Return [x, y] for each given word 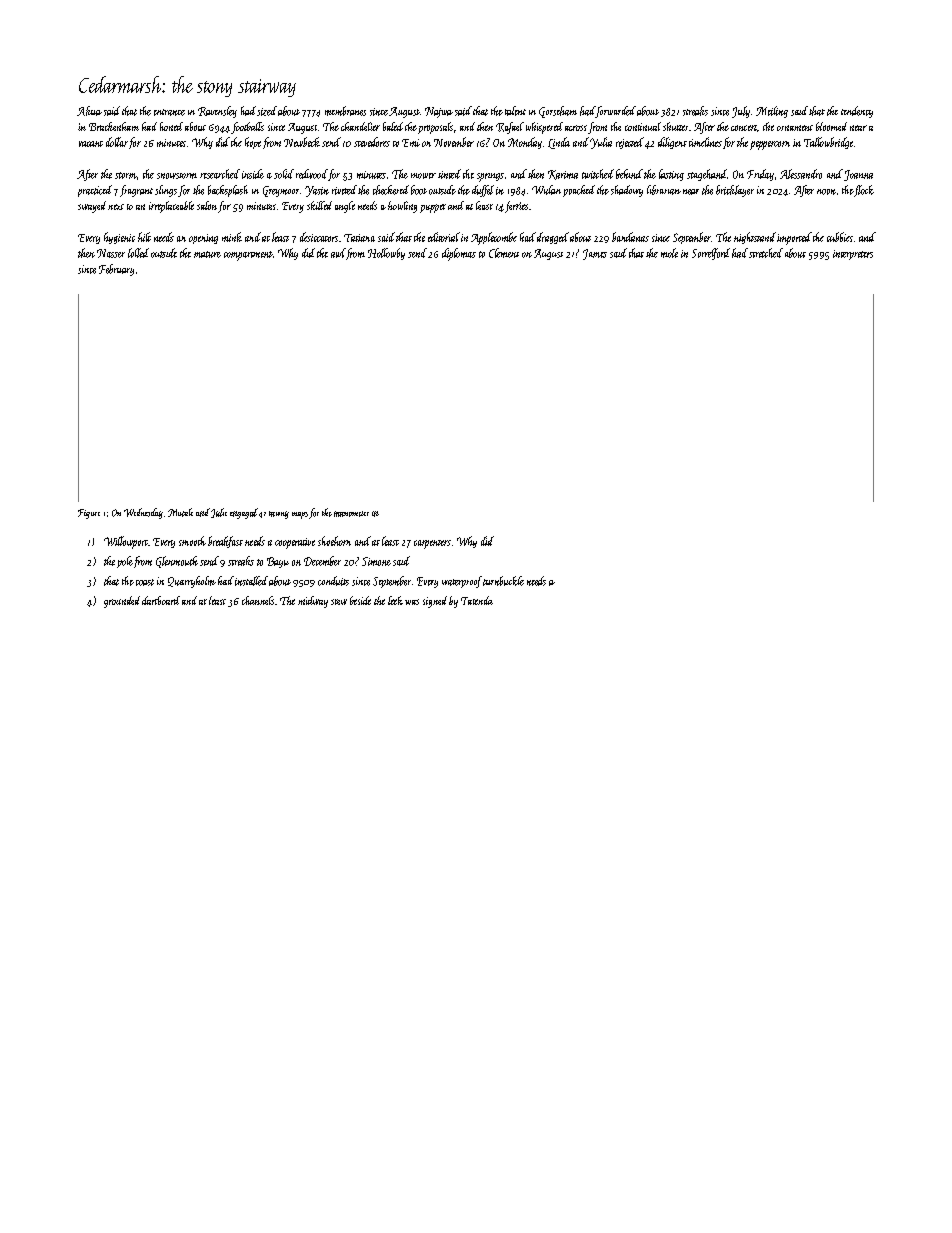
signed [435, 602]
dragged [553, 238]
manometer [351, 514]
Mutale [180, 512]
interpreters [853, 255]
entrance [169, 112]
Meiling [772, 112]
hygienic [119, 238]
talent [515, 111]
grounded [122, 602]
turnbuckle [503, 581]
